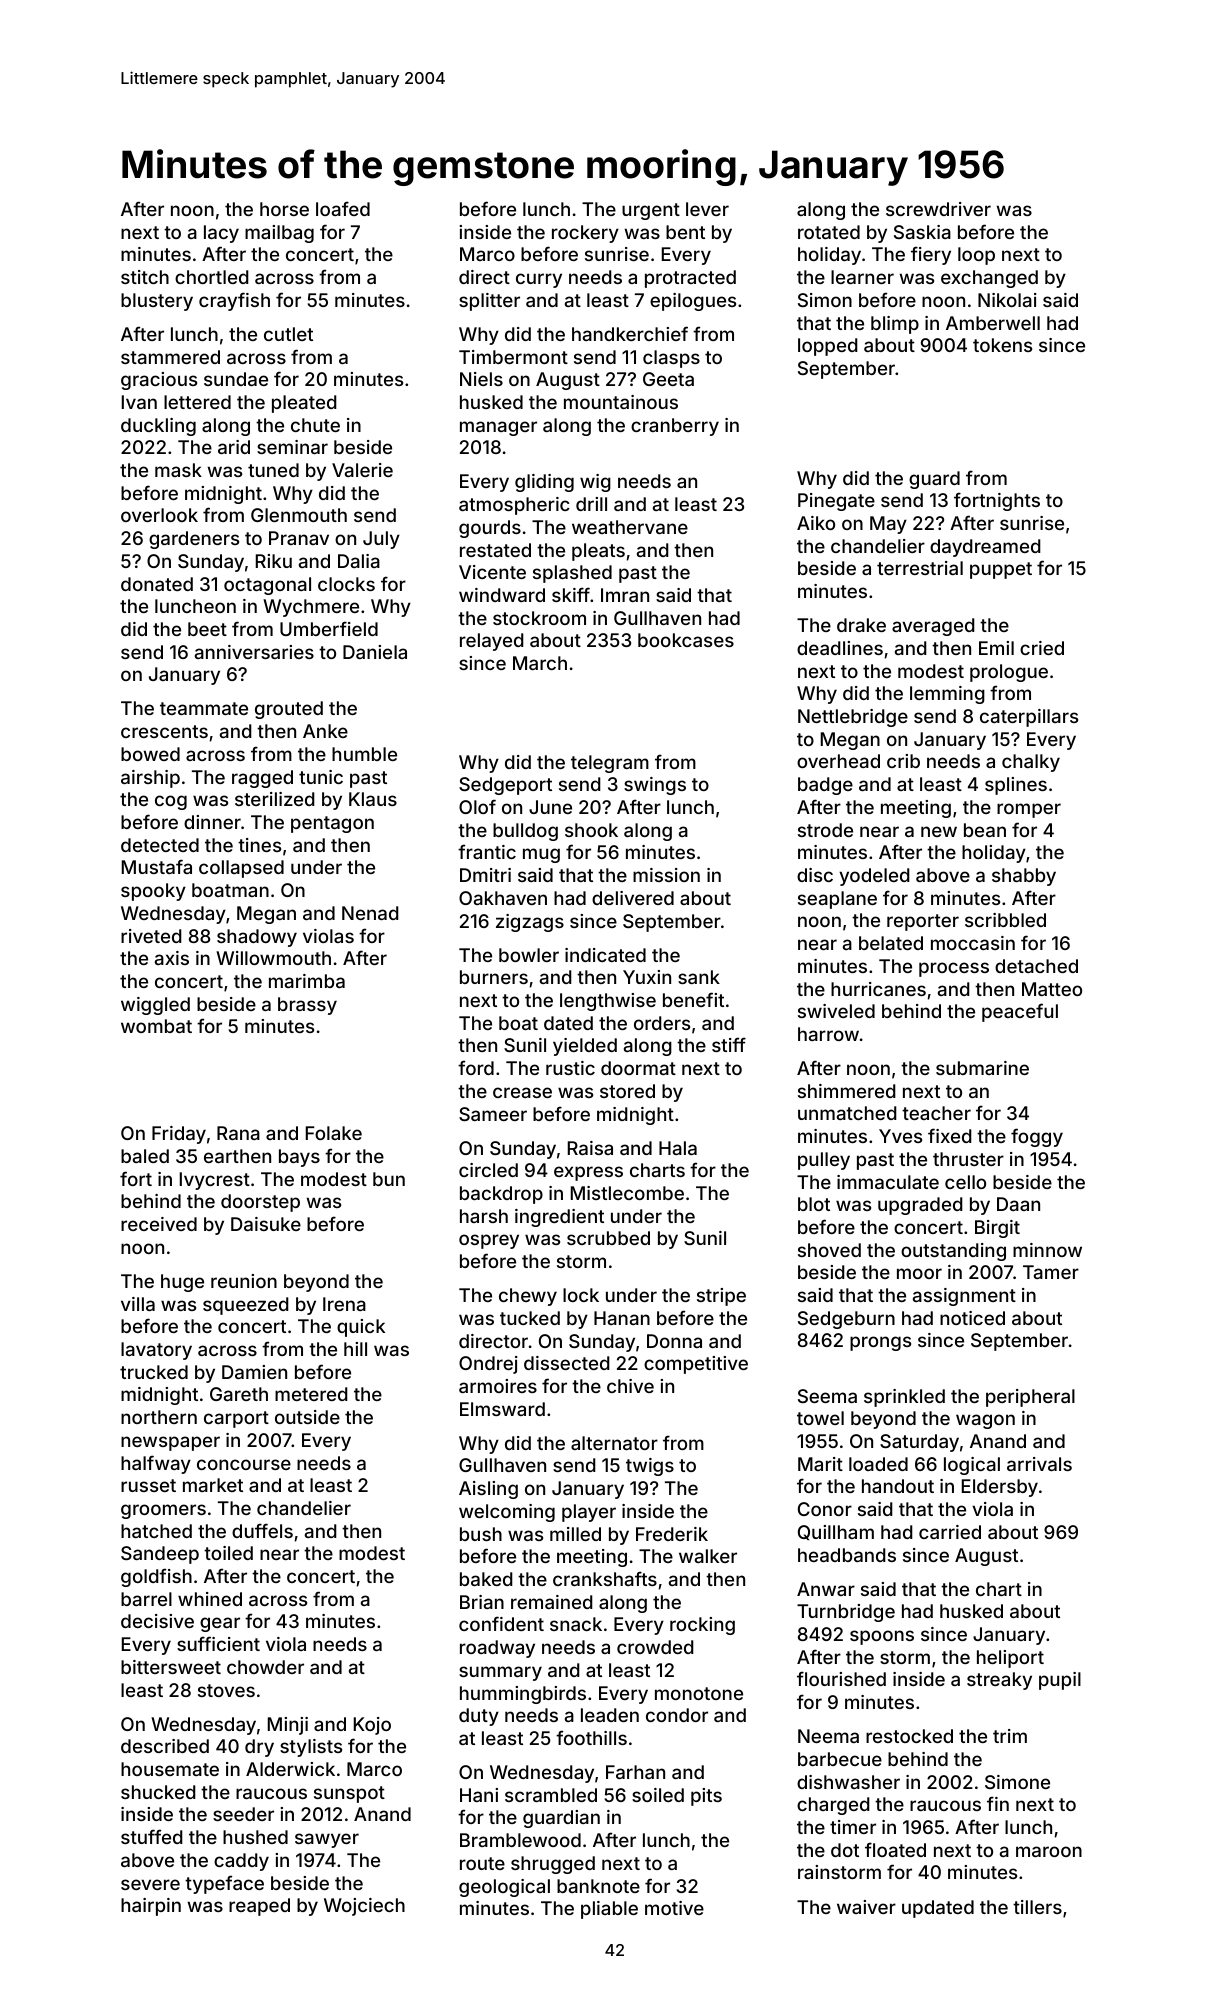 This screenshot has height=1991, width=1209. What do you see at coordinates (154, 1372) in the screenshot?
I see `trucked` at bounding box center [154, 1372].
